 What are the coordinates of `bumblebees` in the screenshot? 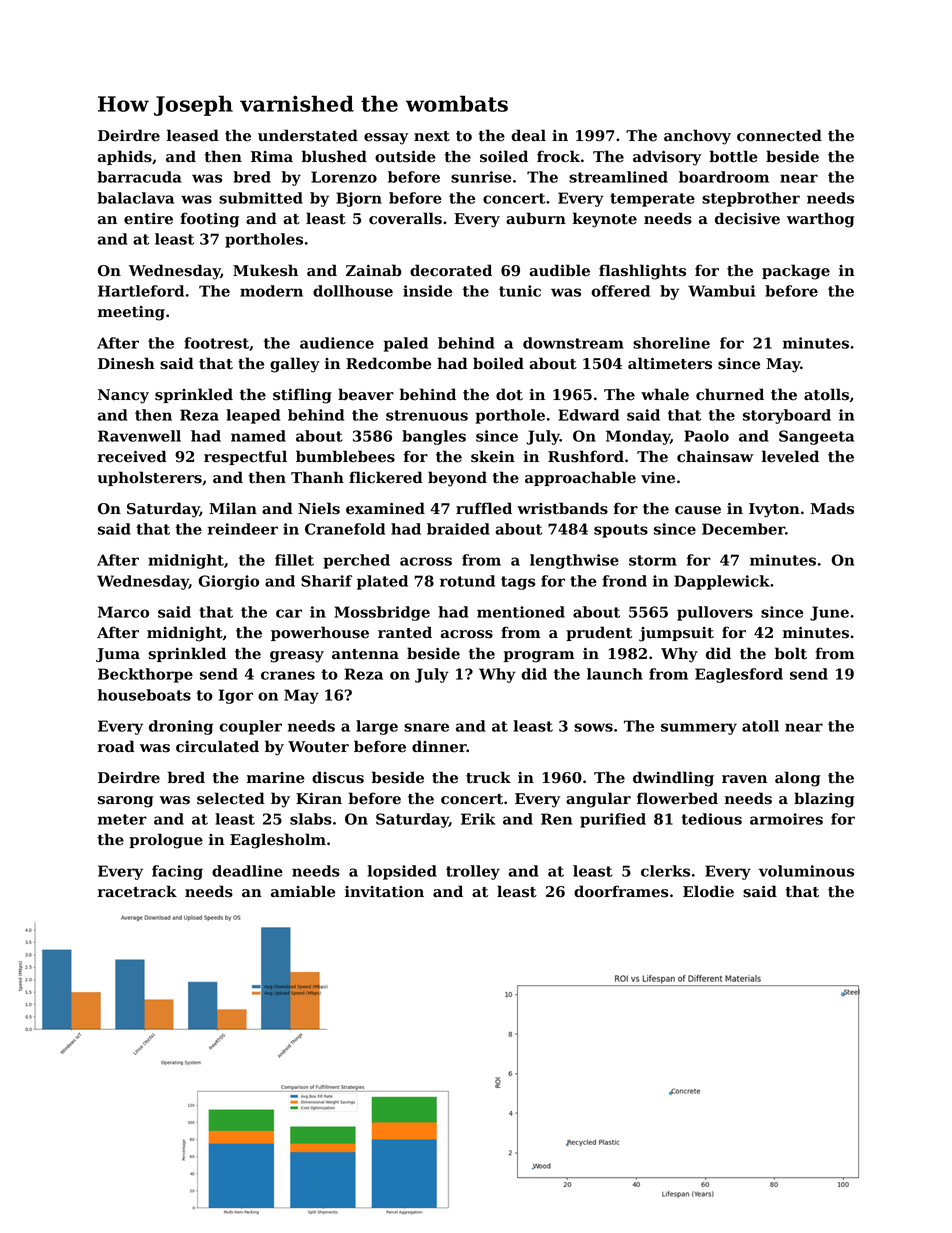 It's located at (345, 456).
